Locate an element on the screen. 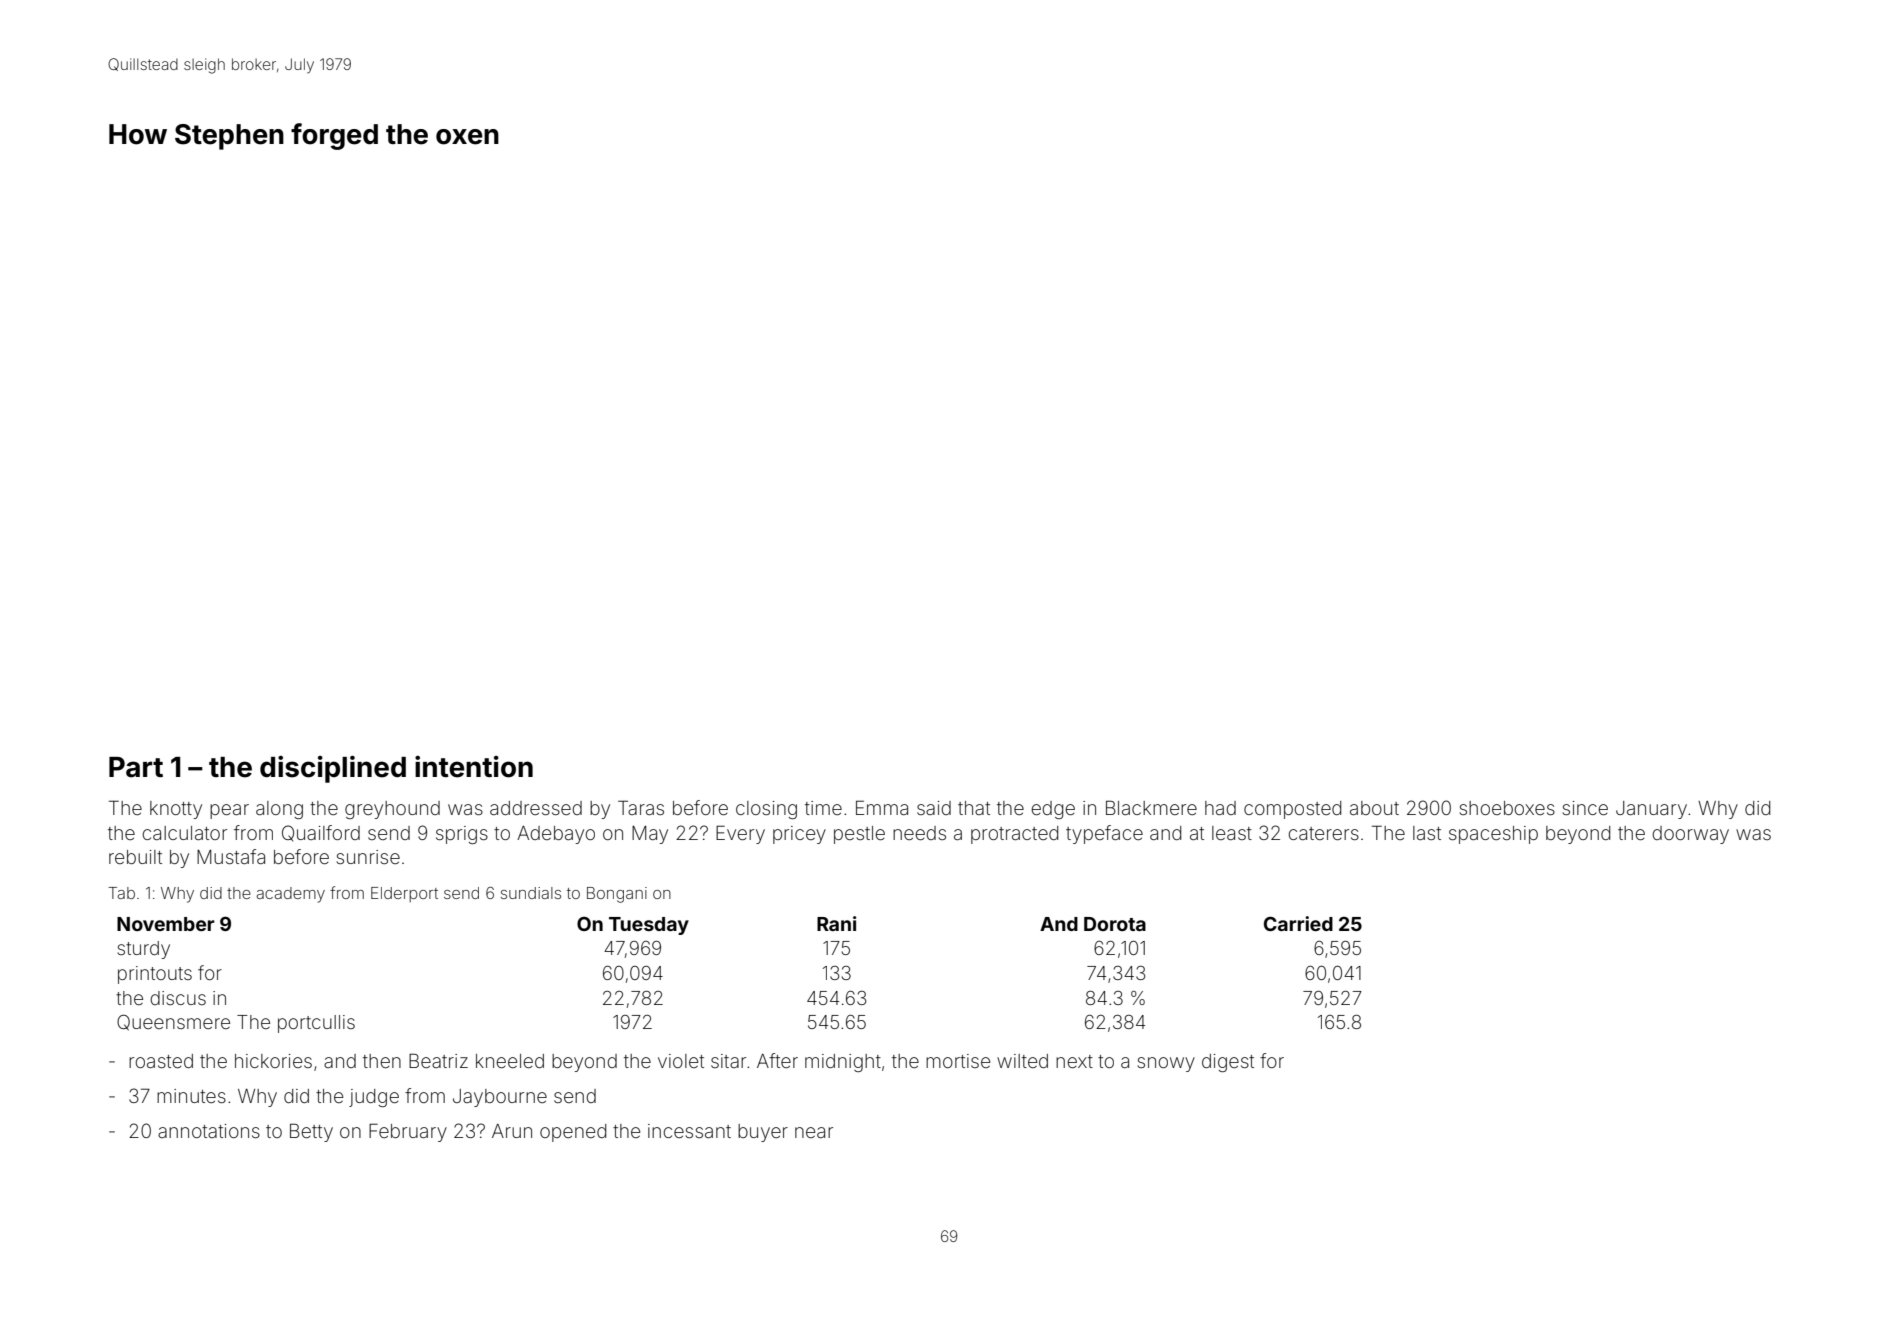 This screenshot has width=1880, height=1329. since is located at coordinates (1585, 808).
